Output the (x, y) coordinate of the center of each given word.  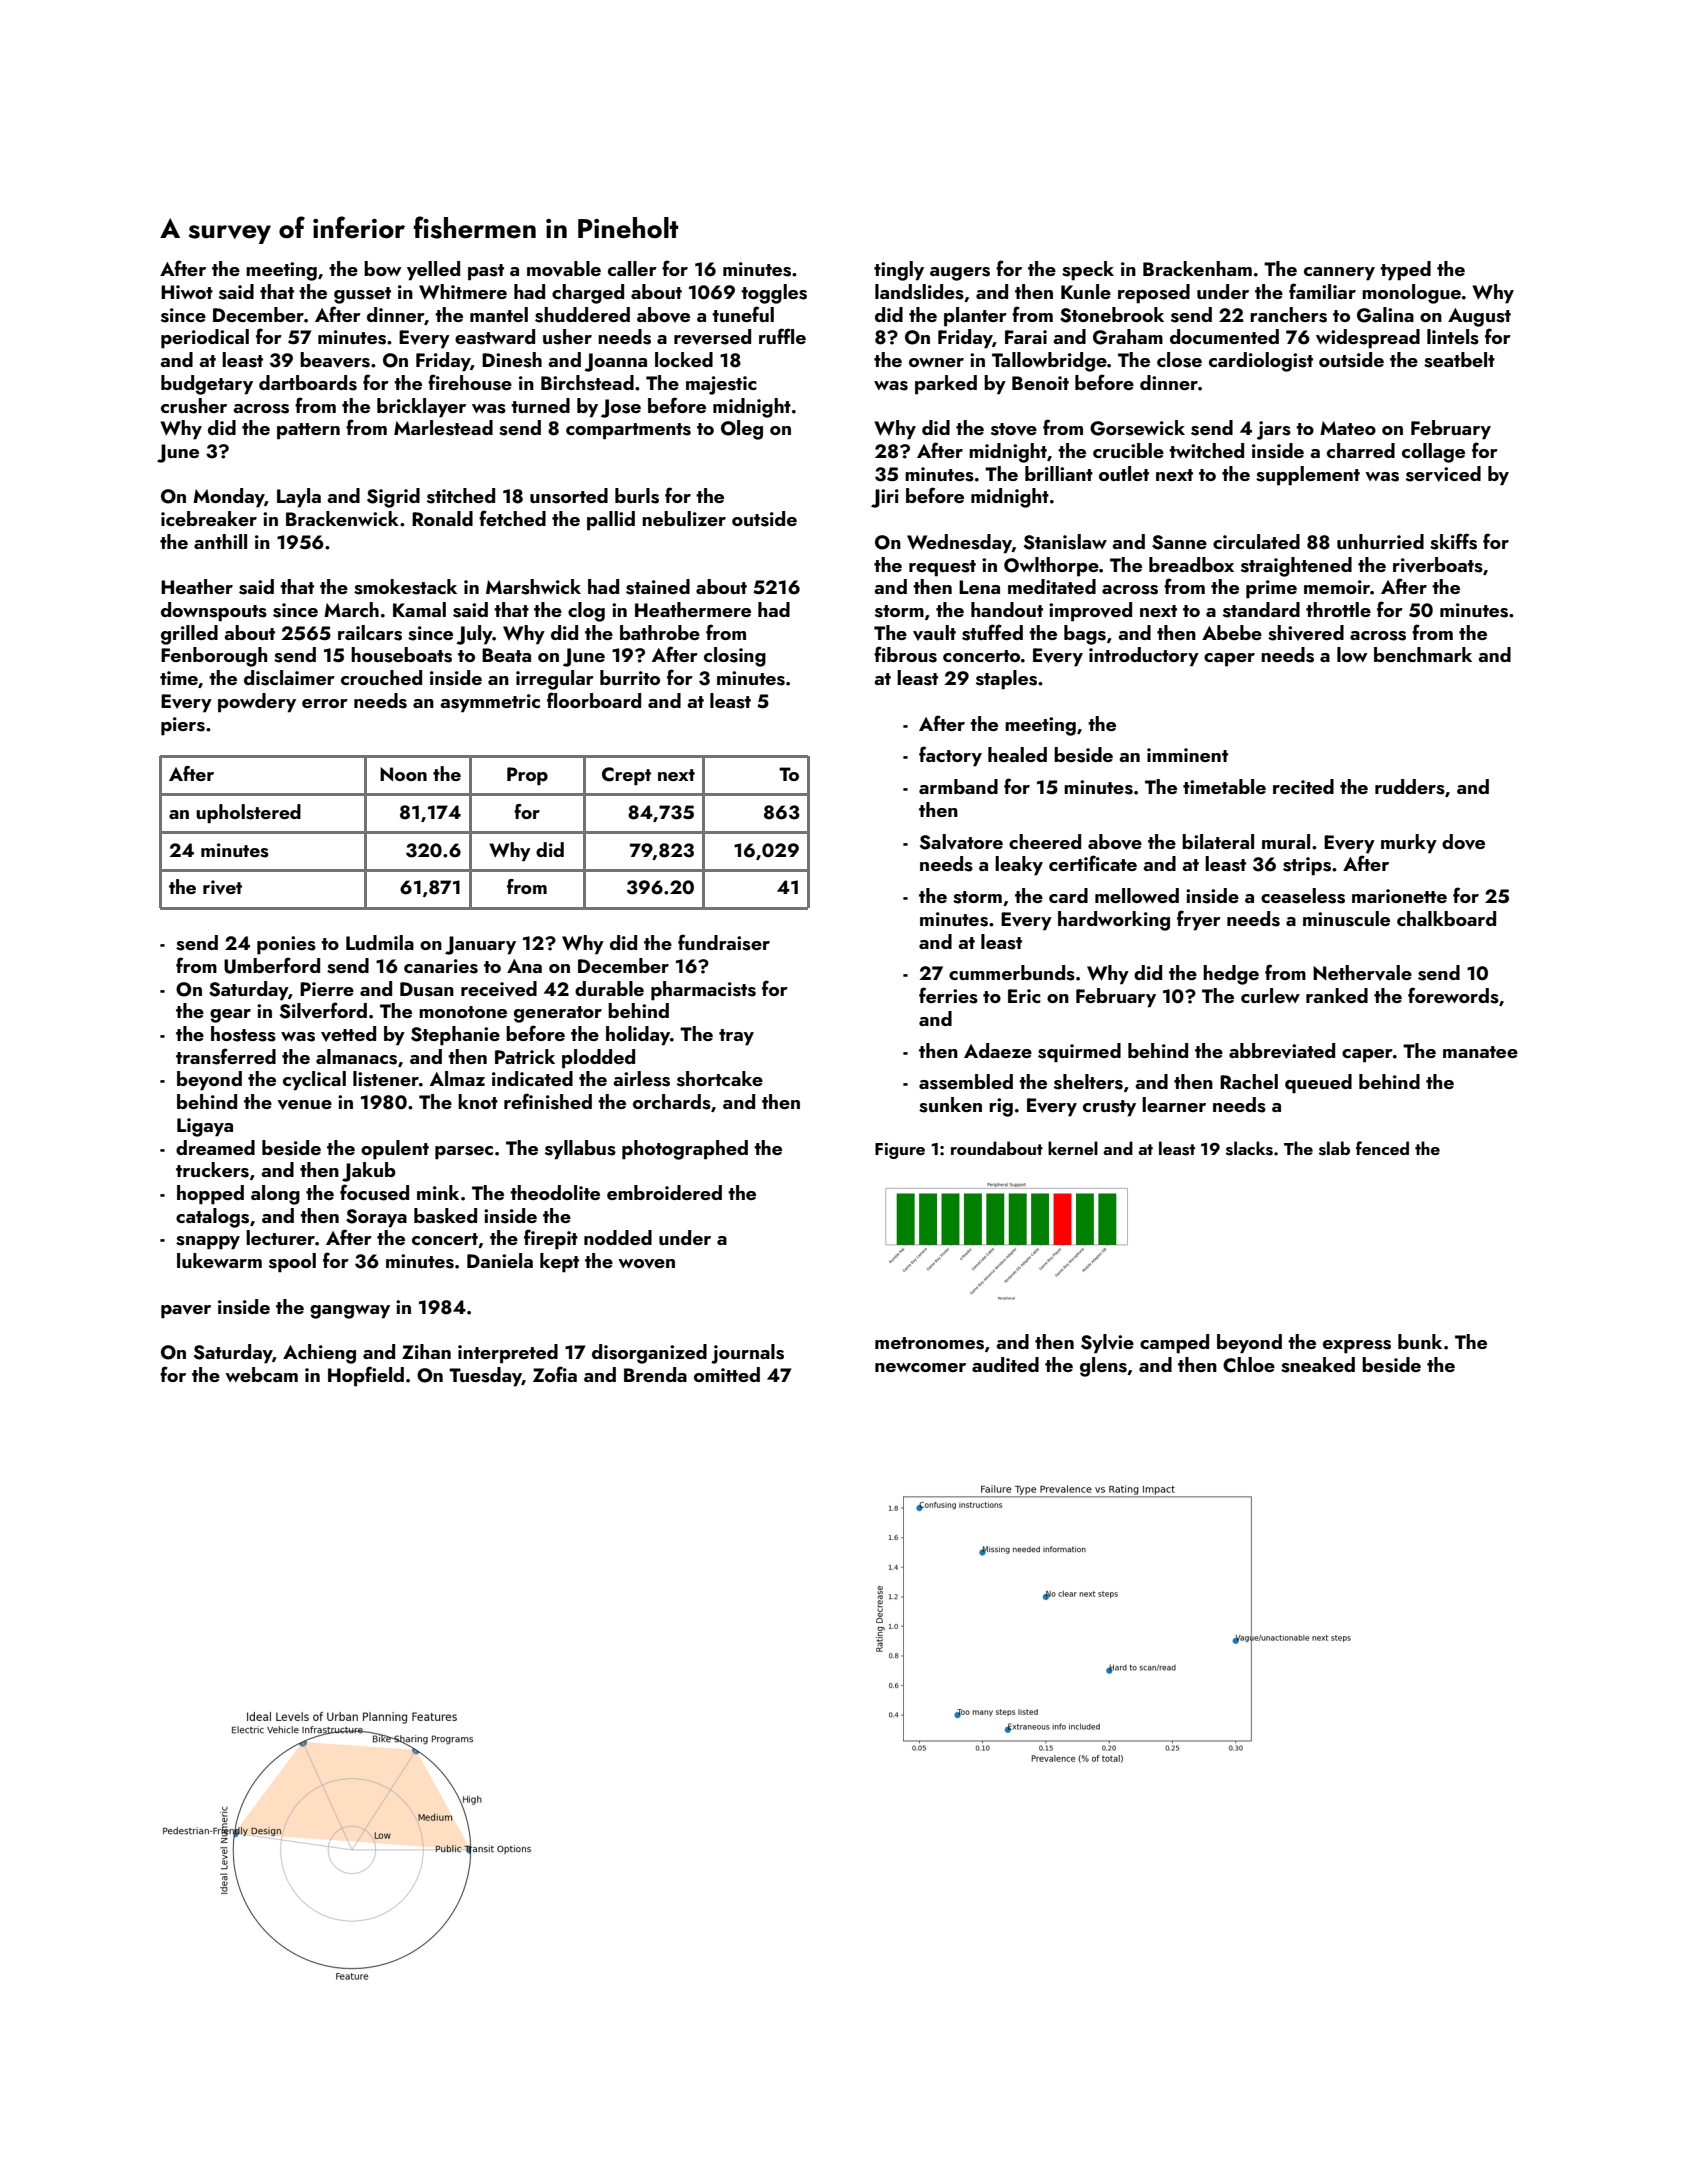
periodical (205, 339)
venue (305, 1105)
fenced (1382, 1148)
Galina (1385, 315)
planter (975, 317)
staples (1006, 680)
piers (183, 726)
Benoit (1040, 383)
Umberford (272, 965)
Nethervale (1362, 973)
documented (1224, 336)
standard (1261, 610)
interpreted (508, 1354)
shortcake (720, 1079)
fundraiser (724, 942)
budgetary (207, 385)
